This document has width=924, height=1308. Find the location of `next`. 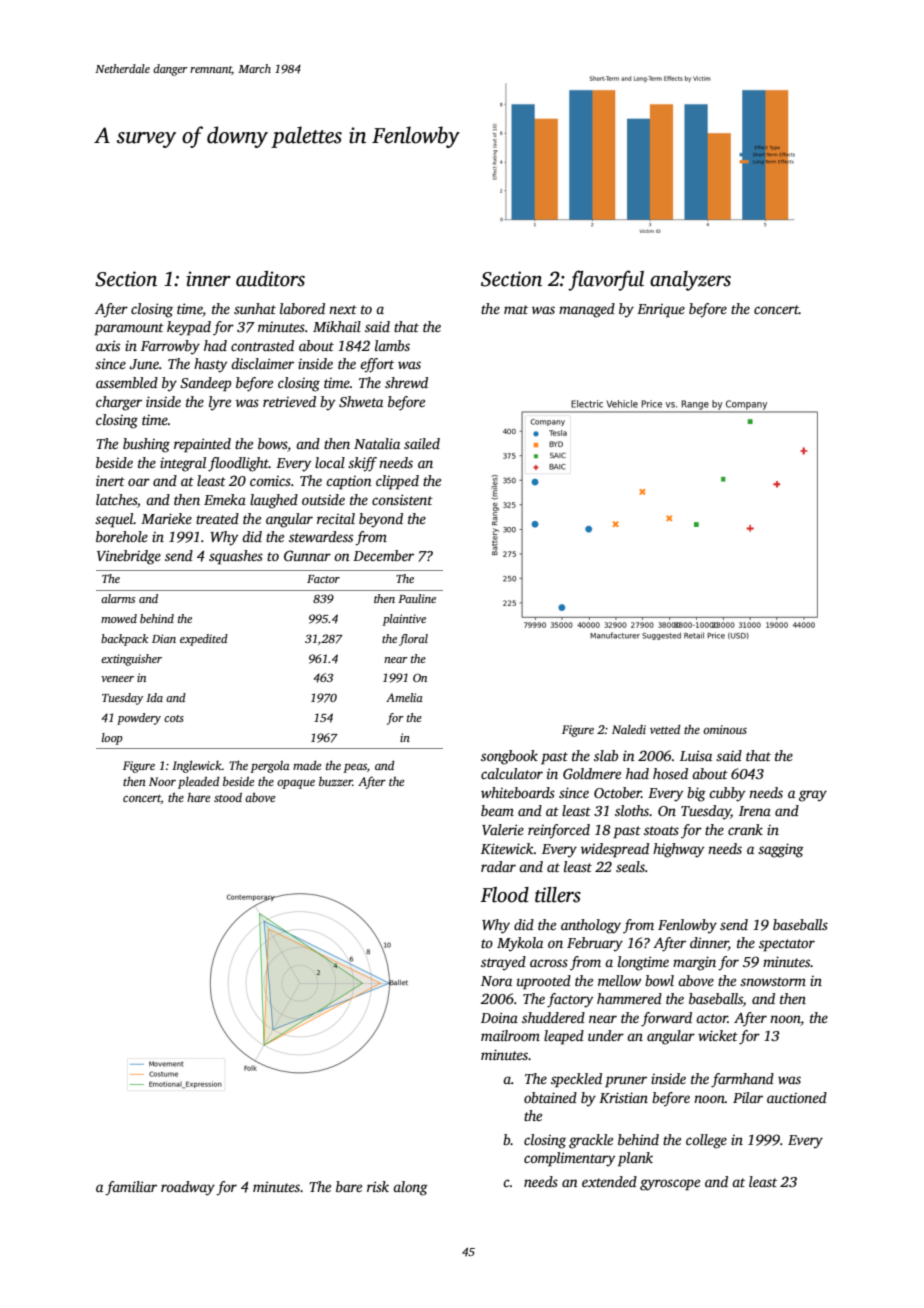

next is located at coordinates (343, 309).
